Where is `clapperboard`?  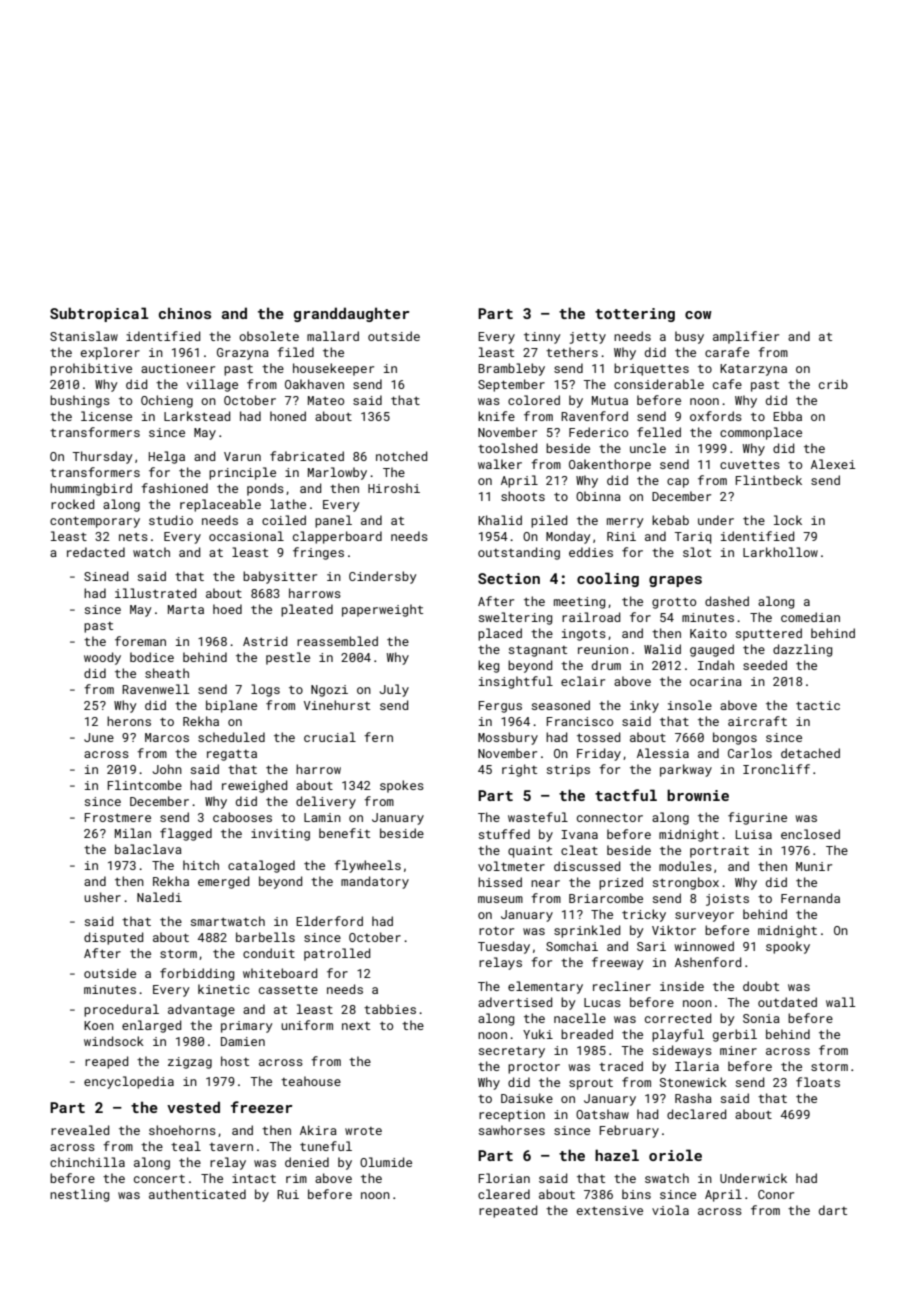
clapperboard is located at coordinates (337, 537).
